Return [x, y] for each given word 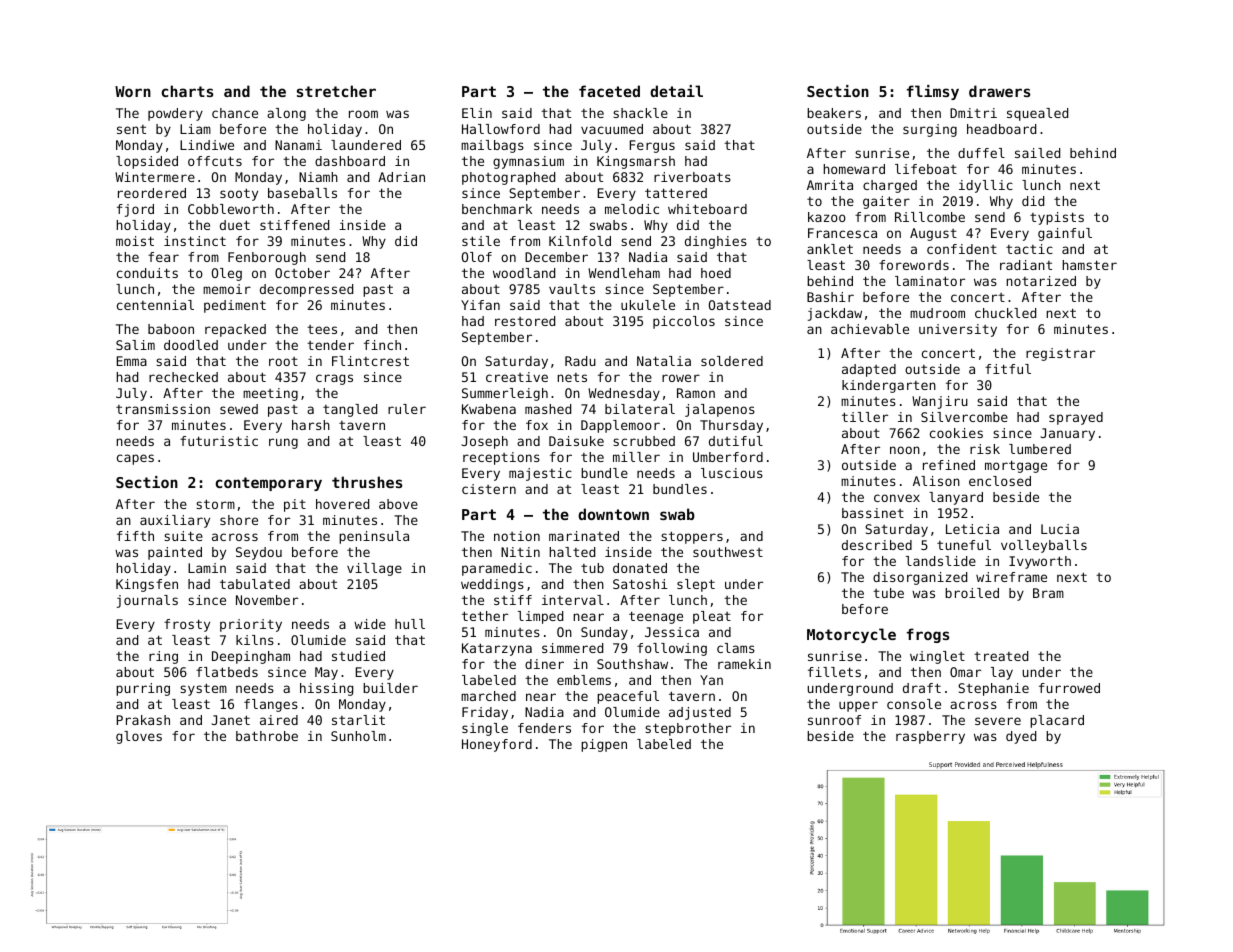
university [958, 330]
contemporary [269, 484]
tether [485, 616]
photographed [508, 178]
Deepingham [251, 657]
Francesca [842, 233]
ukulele [648, 305]
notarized [1041, 281]
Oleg [227, 274]
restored [525, 321]
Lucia [1060, 529]
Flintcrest [370, 361]
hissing [326, 689]
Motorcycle [851, 635]
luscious [732, 473]
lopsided [147, 162]
